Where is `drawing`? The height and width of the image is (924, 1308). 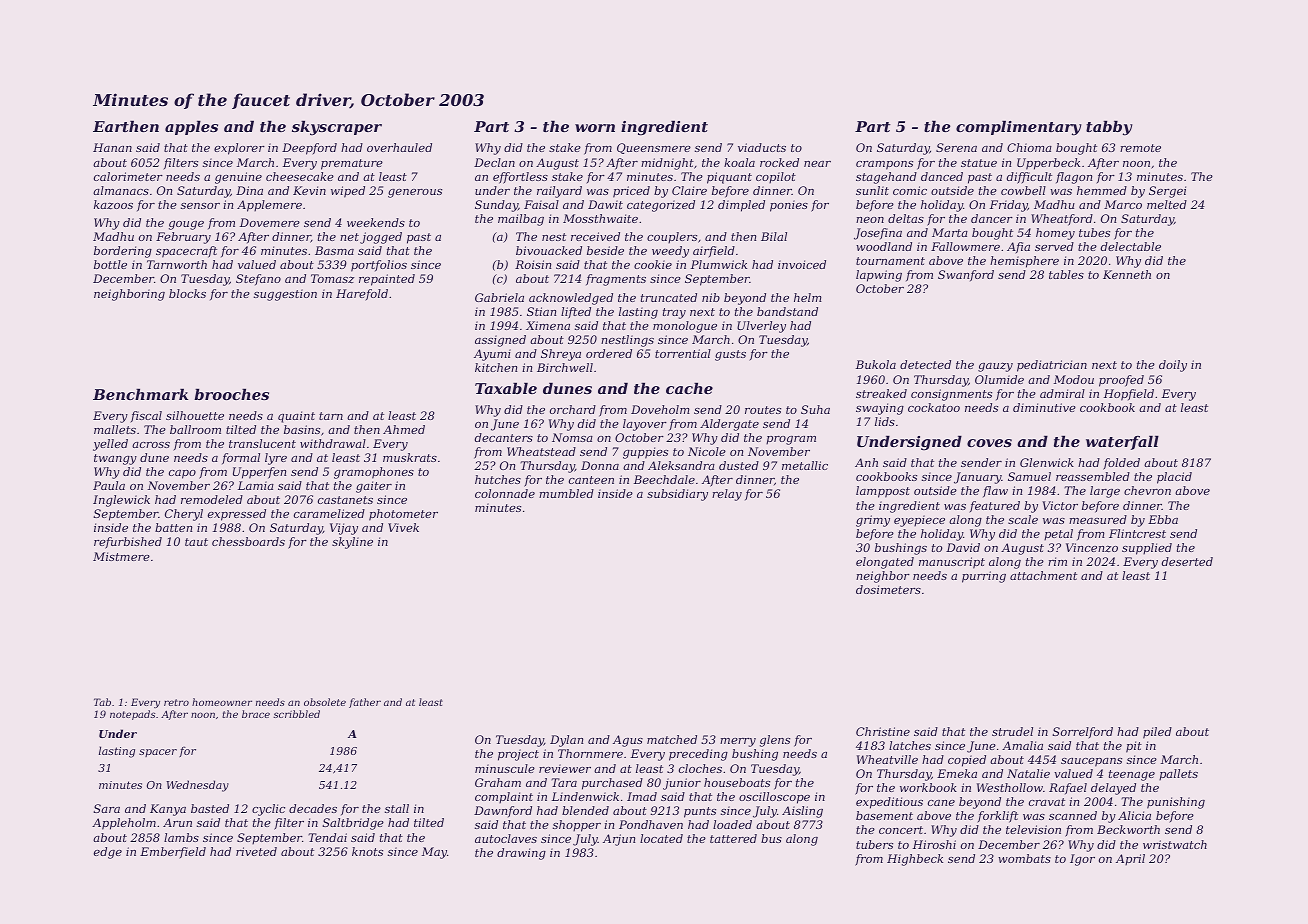 drawing is located at coordinates (521, 854).
